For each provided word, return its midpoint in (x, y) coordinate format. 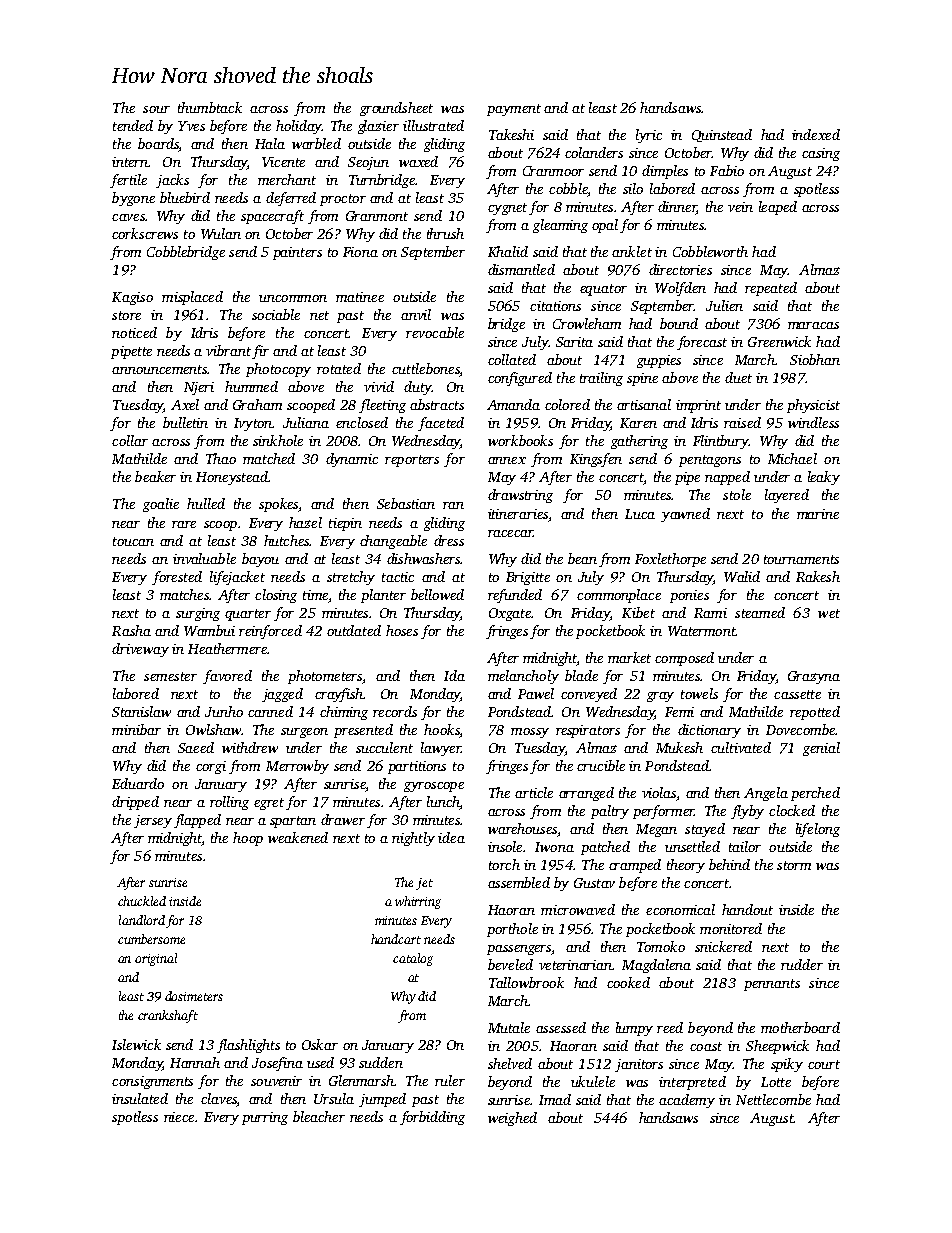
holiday (299, 127)
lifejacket (237, 578)
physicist (813, 406)
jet (424, 884)
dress (449, 540)
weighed (512, 1119)
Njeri (199, 388)
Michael (792, 458)
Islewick (136, 1044)
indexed (816, 134)
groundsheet (396, 109)
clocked (792, 810)
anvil (416, 314)
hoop (248, 839)
